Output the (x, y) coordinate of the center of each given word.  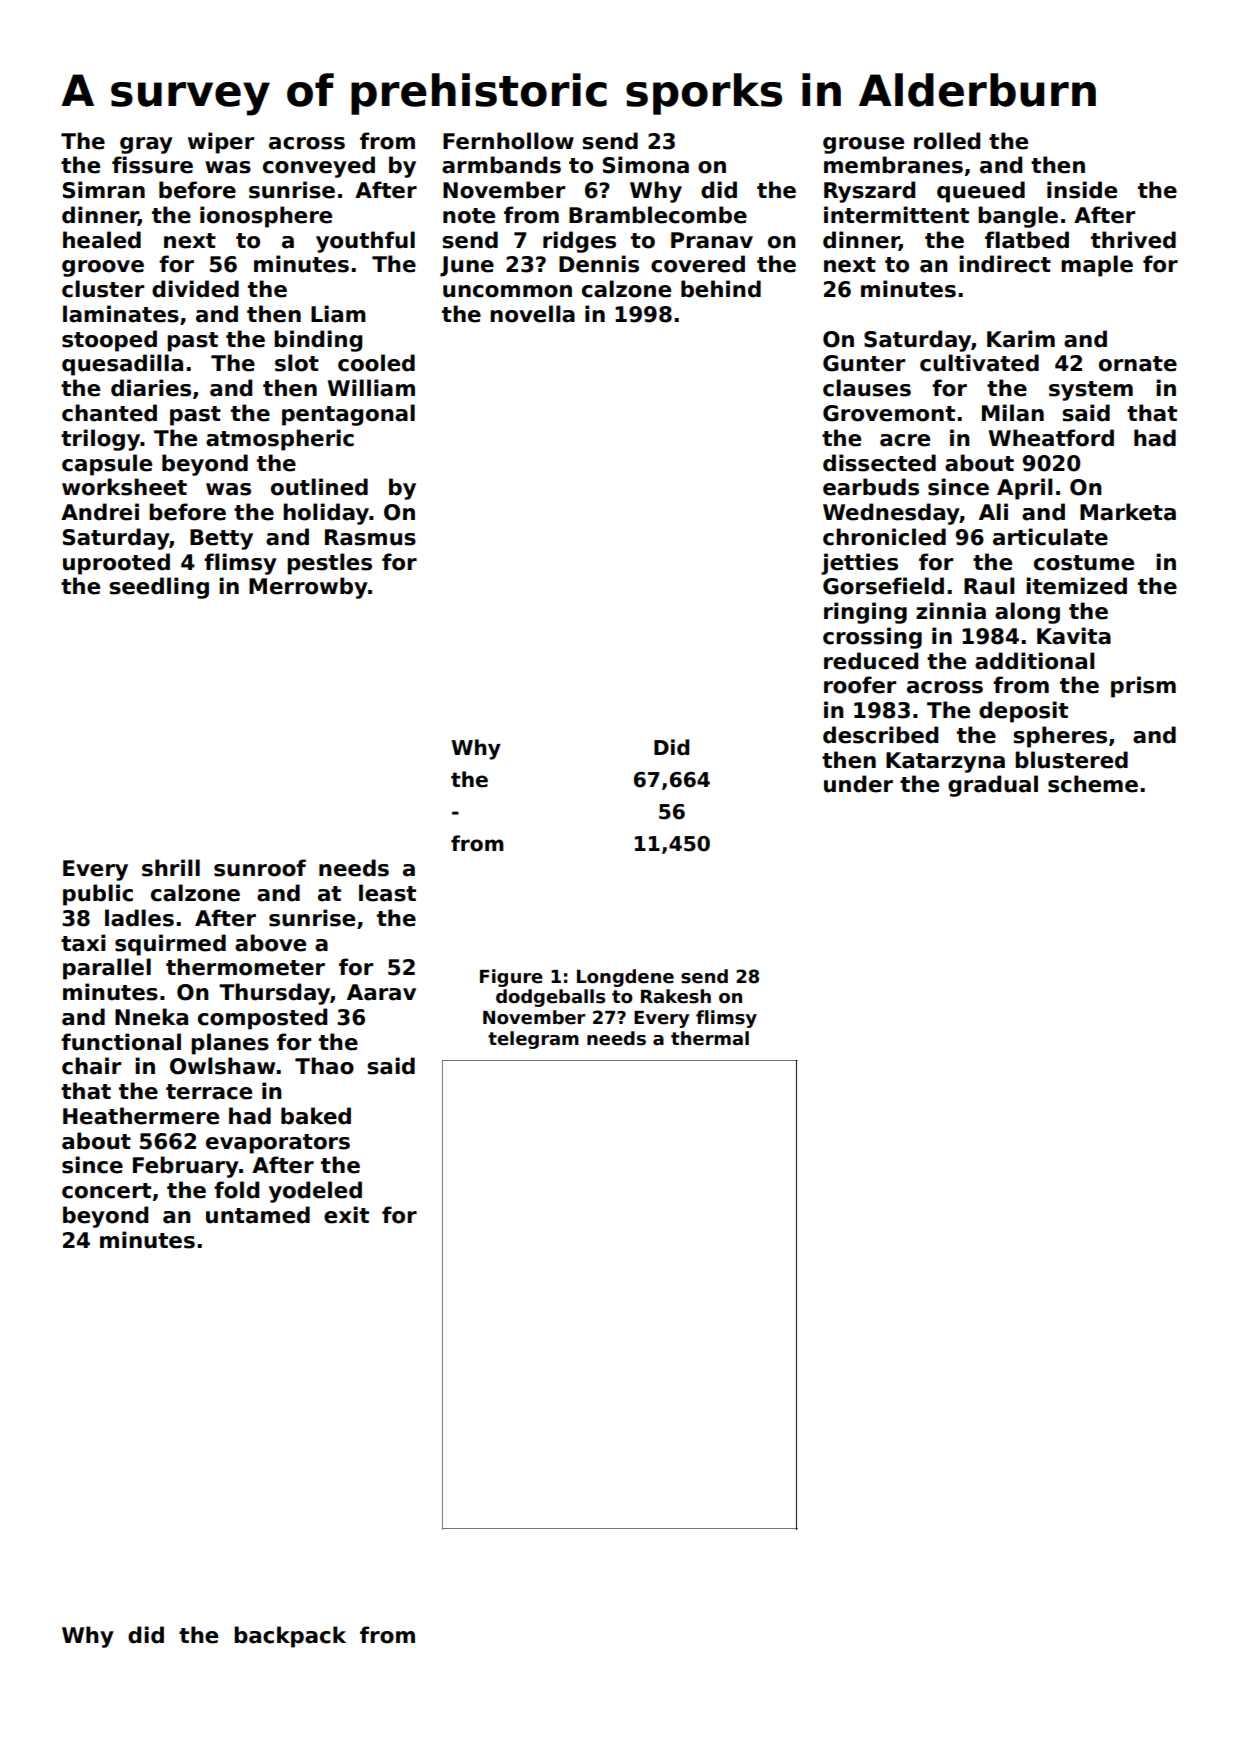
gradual (993, 786)
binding (318, 341)
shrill (171, 868)
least (387, 893)
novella (532, 314)
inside (1082, 190)
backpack (290, 1637)
